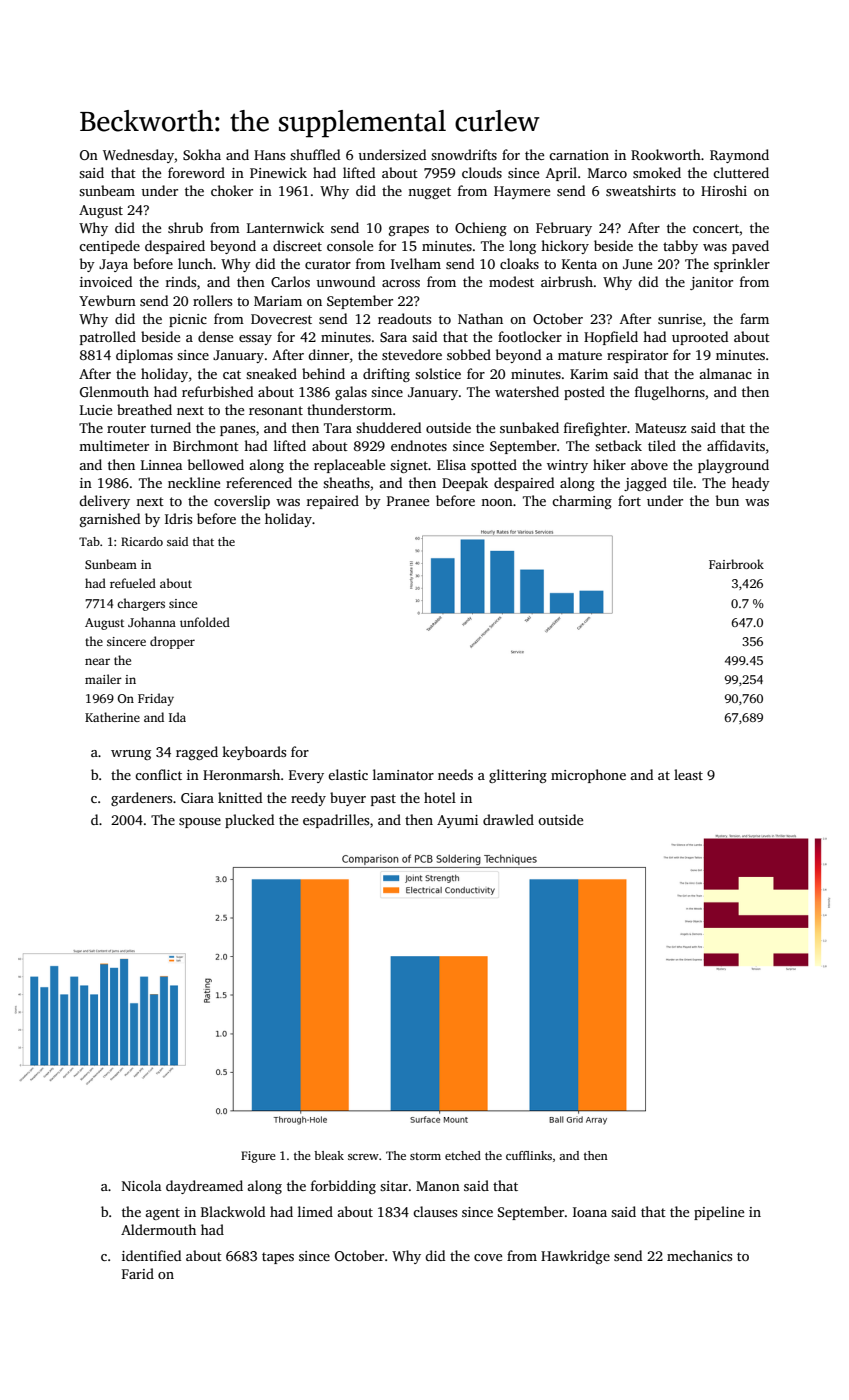  I want to click on watershed, so click(527, 391).
